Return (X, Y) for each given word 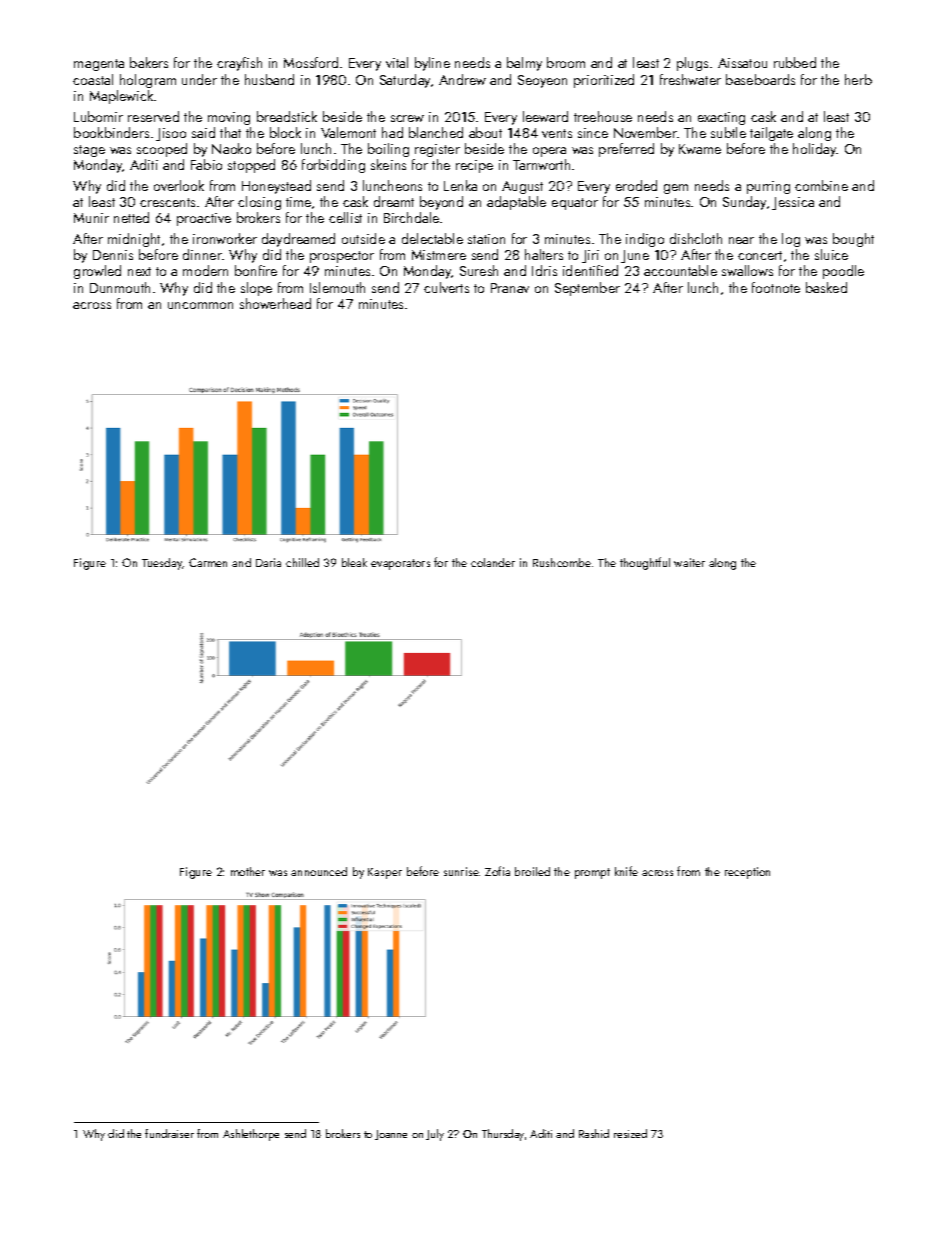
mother (248, 871)
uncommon (200, 305)
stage (89, 151)
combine (821, 185)
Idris (544, 270)
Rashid (594, 1133)
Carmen (208, 562)
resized (630, 1133)
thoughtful (645, 563)
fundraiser (169, 1133)
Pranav (510, 288)
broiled (532, 871)
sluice (831, 254)
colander (493, 562)
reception (747, 873)
